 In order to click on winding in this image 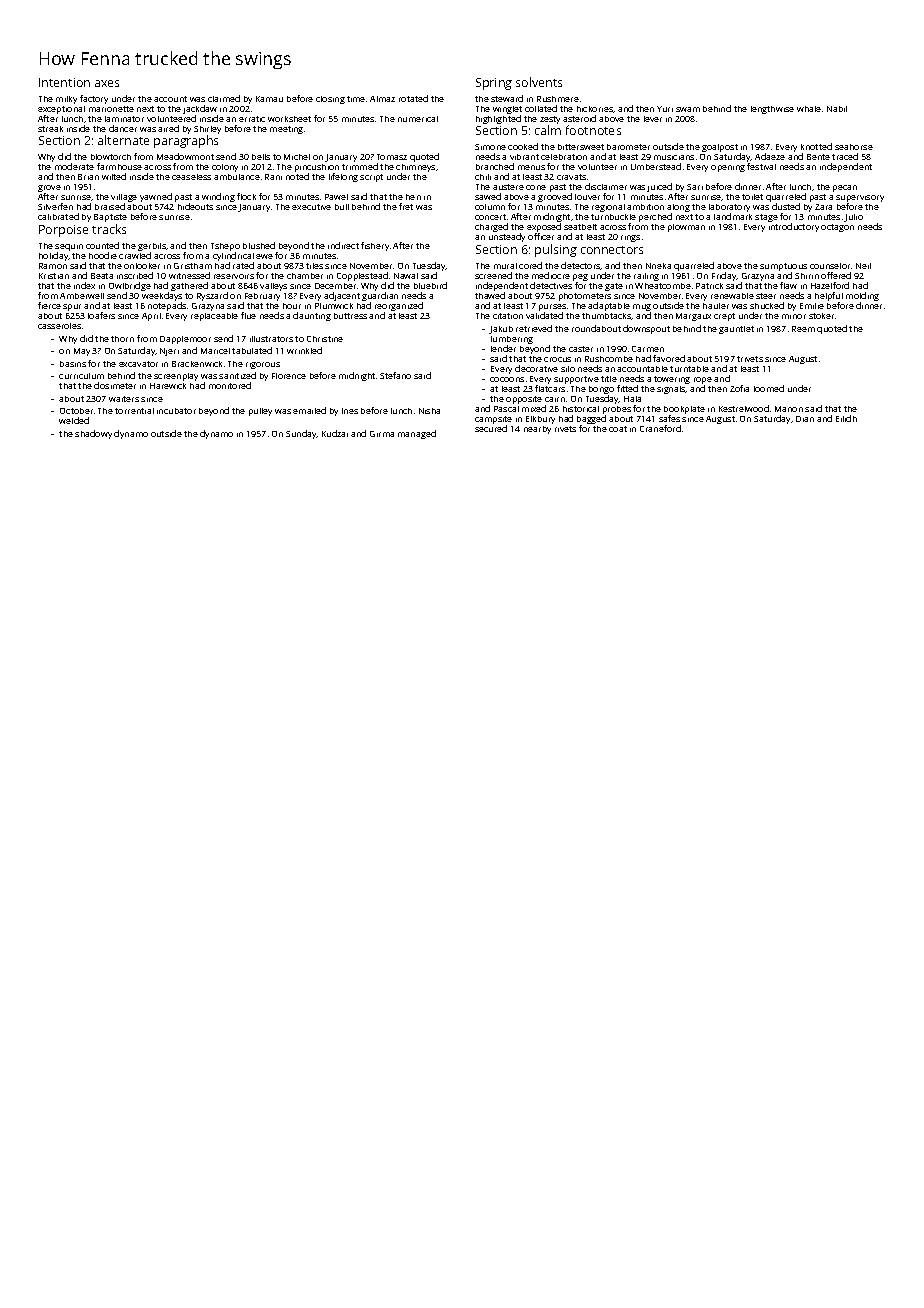, I will do `click(218, 197)`.
